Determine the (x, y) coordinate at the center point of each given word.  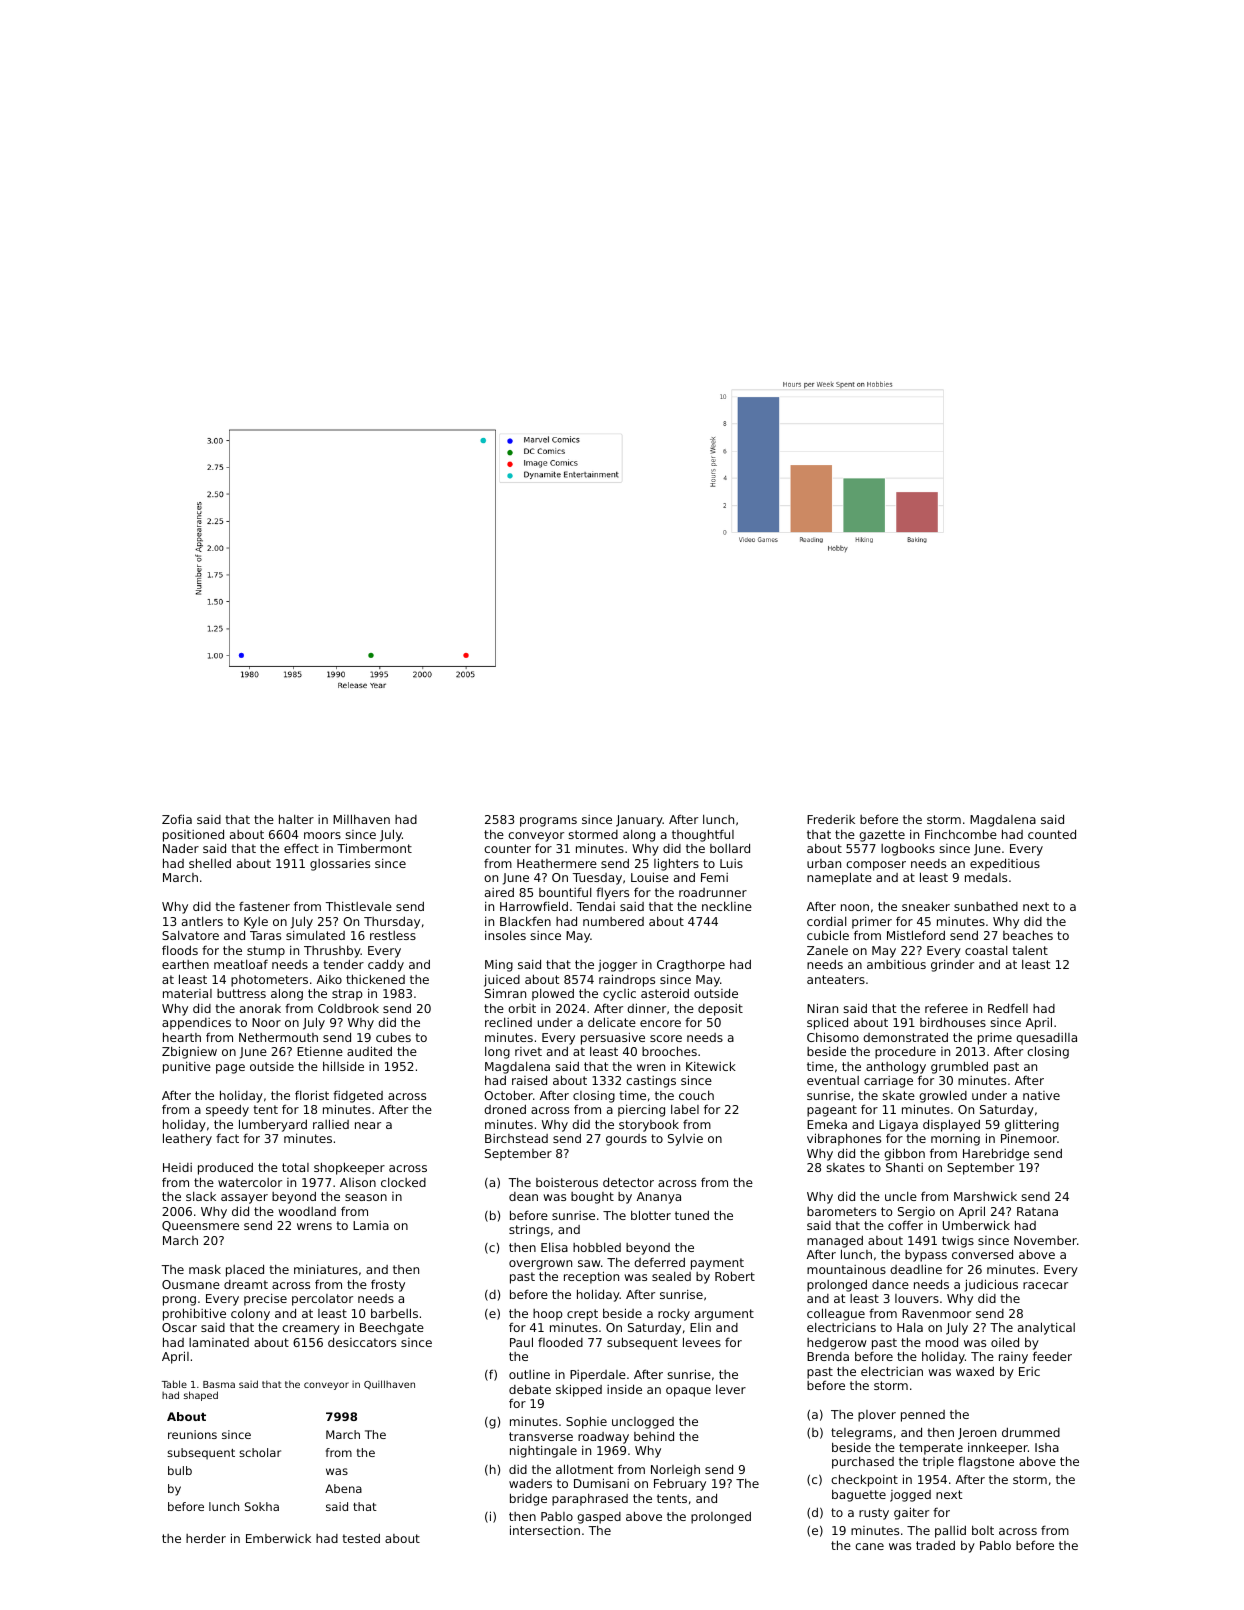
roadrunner (713, 892)
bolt (983, 1530)
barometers (841, 1211)
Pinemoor (1029, 1138)
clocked (403, 1182)
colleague (836, 1314)
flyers (612, 894)
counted (1052, 834)
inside (624, 1389)
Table (174, 1384)
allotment (584, 1469)
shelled (210, 863)
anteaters (836, 979)
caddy (386, 965)
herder (206, 1538)
